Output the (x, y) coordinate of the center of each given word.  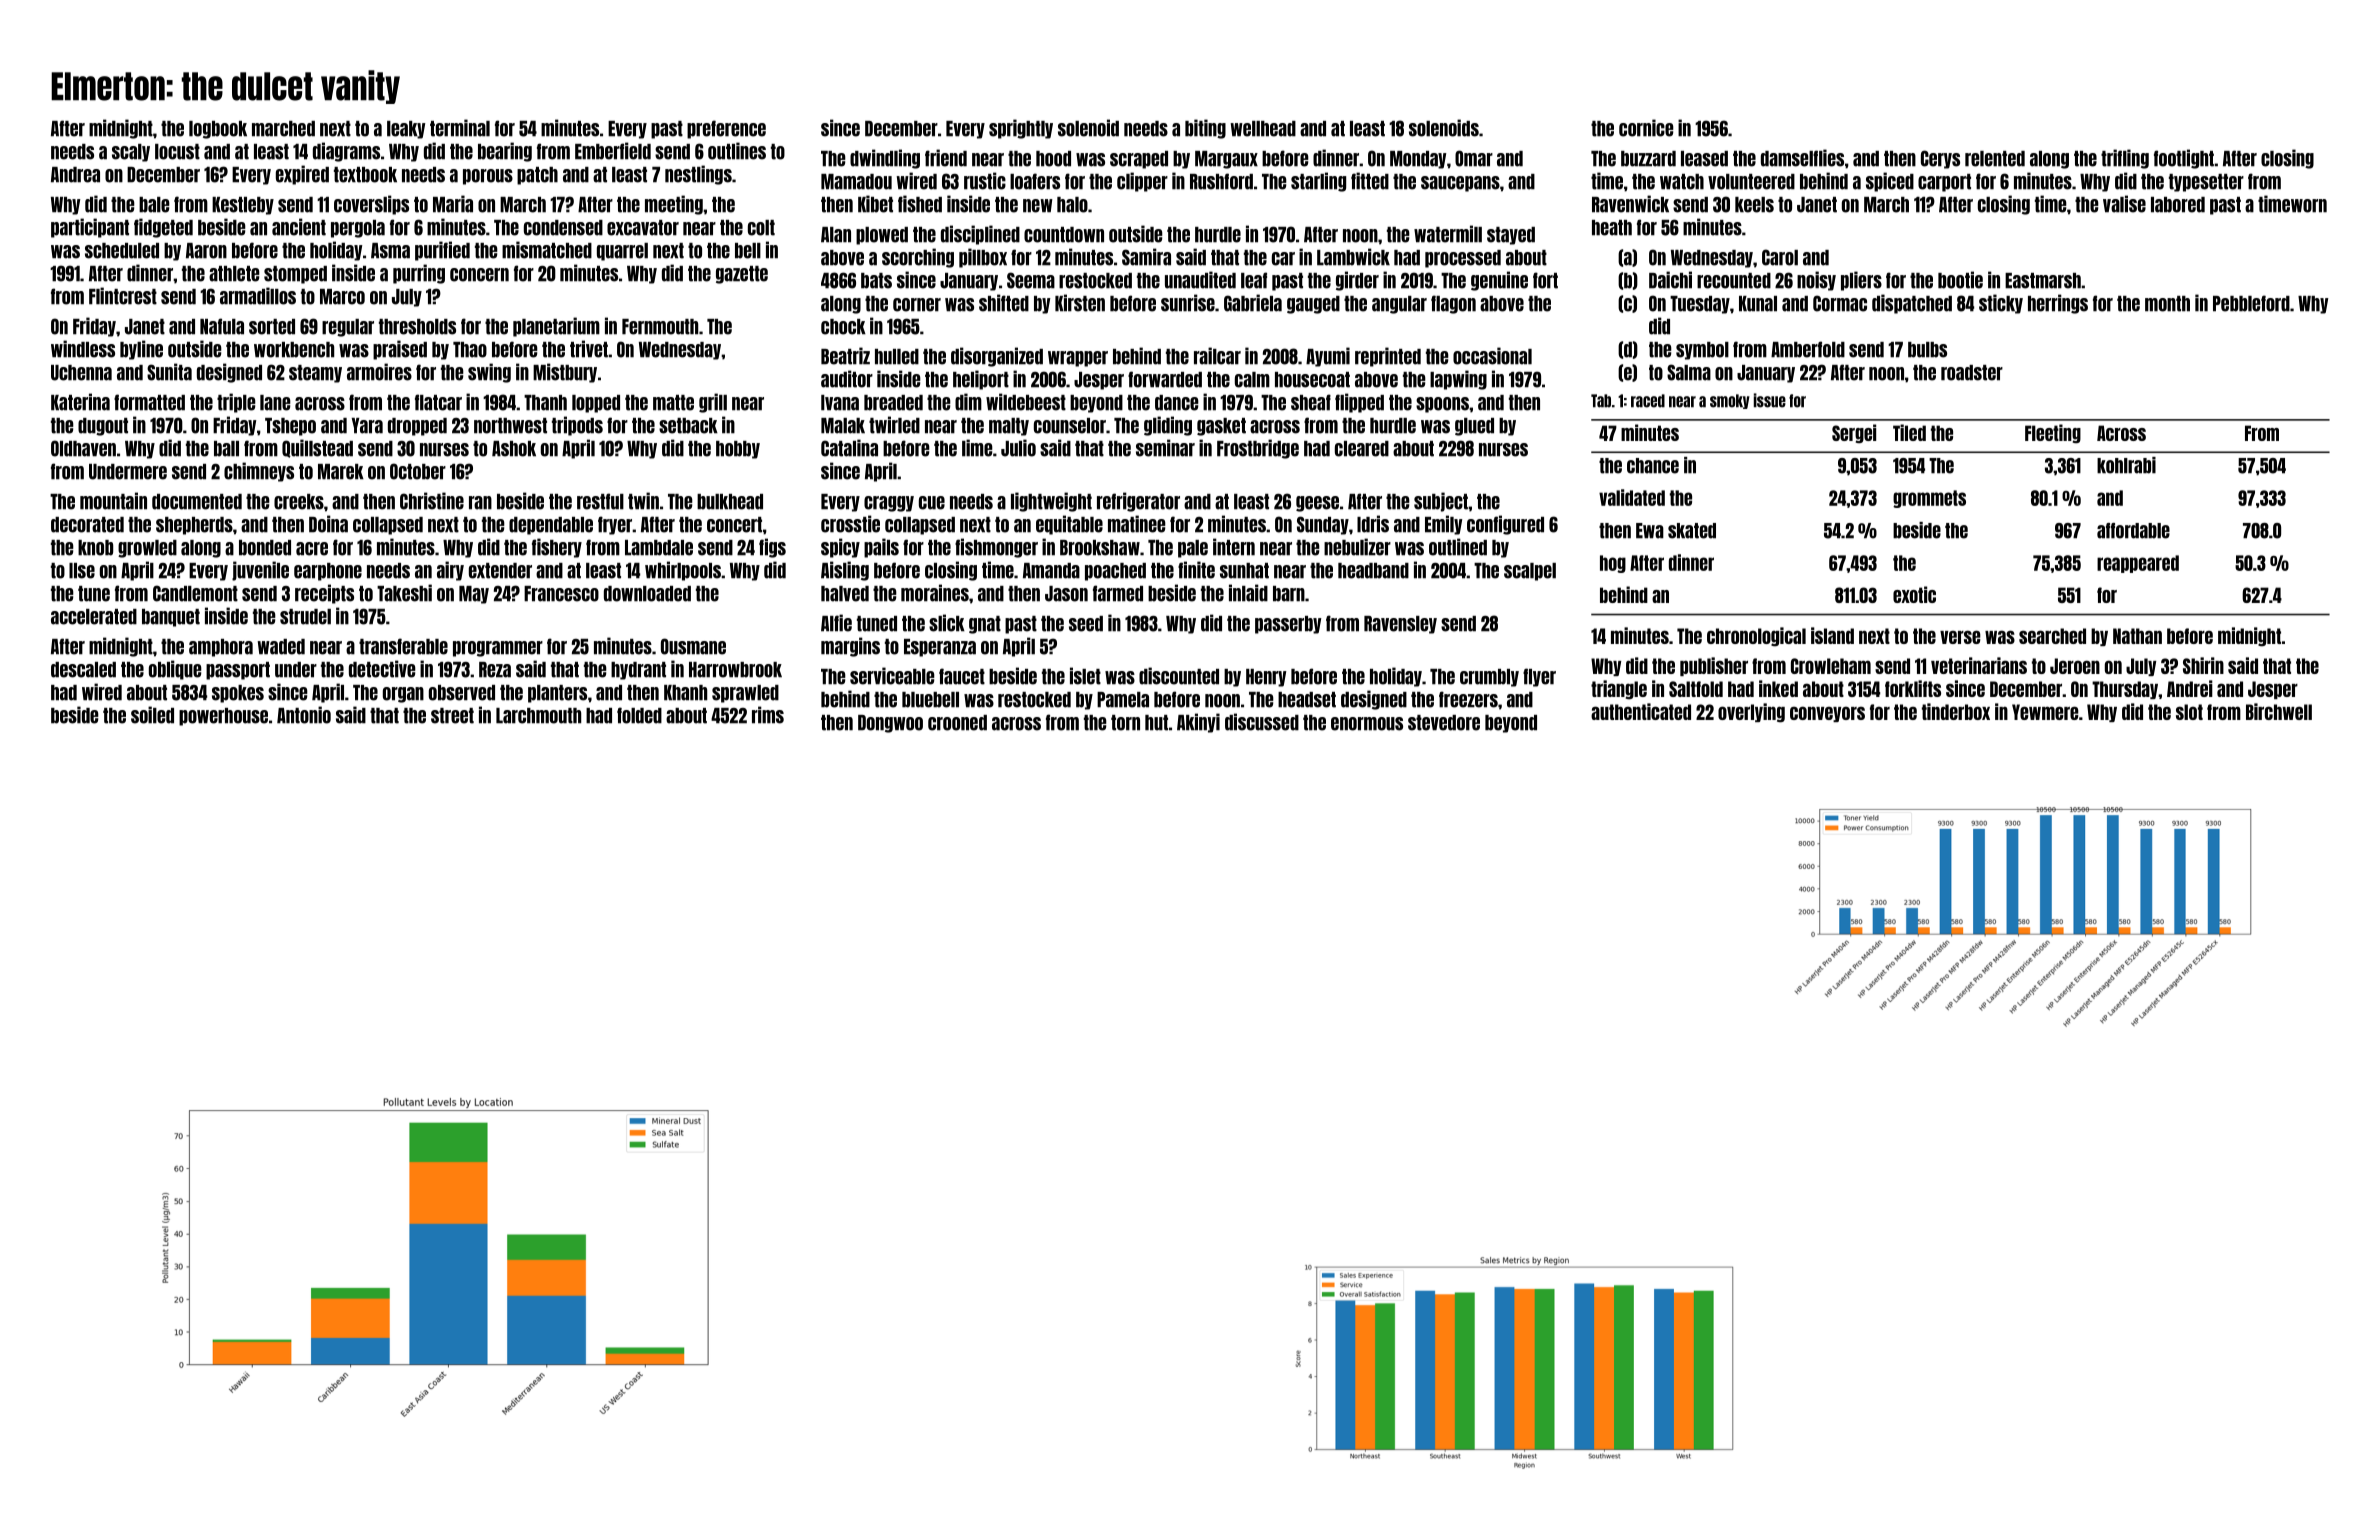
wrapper (1078, 359)
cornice (1646, 128)
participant (90, 228)
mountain (113, 501)
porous (488, 177)
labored (2178, 205)
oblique (175, 670)
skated (1692, 531)
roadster (1972, 373)
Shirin (2203, 665)
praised (400, 350)
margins (850, 647)
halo (1072, 205)
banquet (171, 618)
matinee (1137, 524)
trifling (2125, 159)
